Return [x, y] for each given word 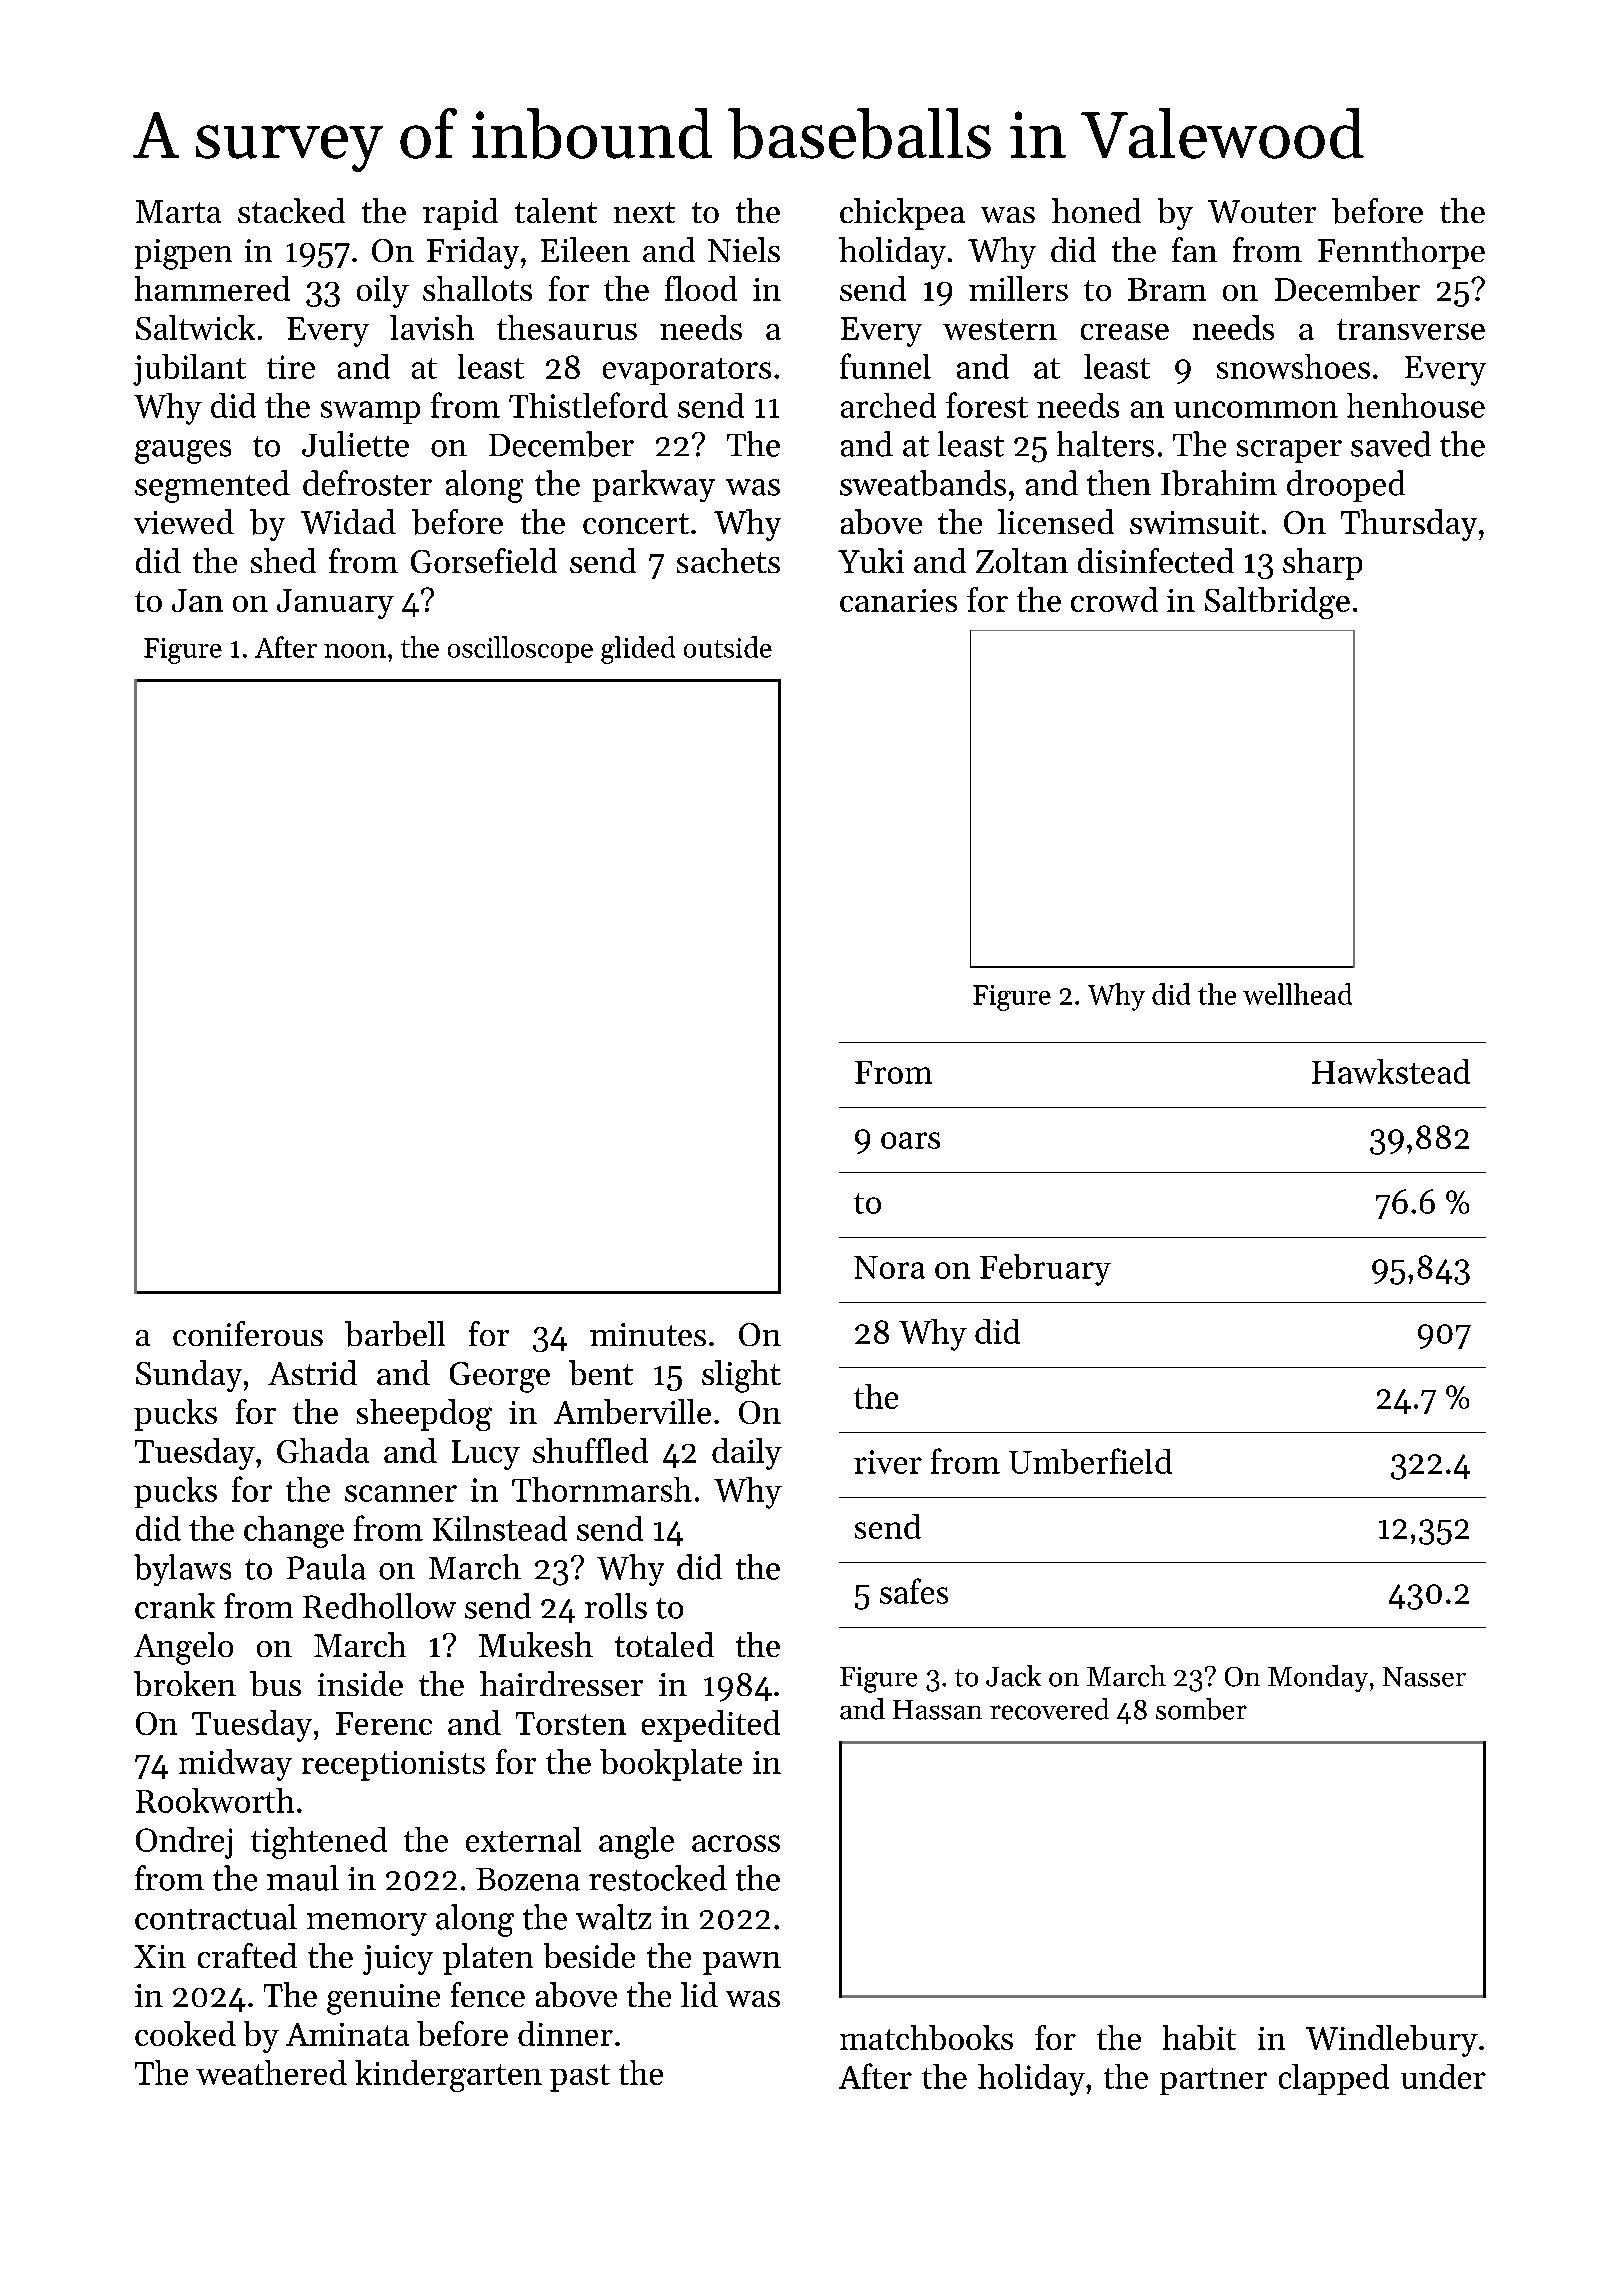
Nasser [1424, 1677]
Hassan [937, 1710]
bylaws [182, 1570]
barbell [395, 1334]
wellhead [1297, 994]
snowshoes [1293, 366]
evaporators [687, 371]
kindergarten [448, 2076]
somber [1201, 1709]
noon [355, 651]
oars [910, 1140]
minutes [648, 1334]
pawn [742, 1963]
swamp [370, 412]
